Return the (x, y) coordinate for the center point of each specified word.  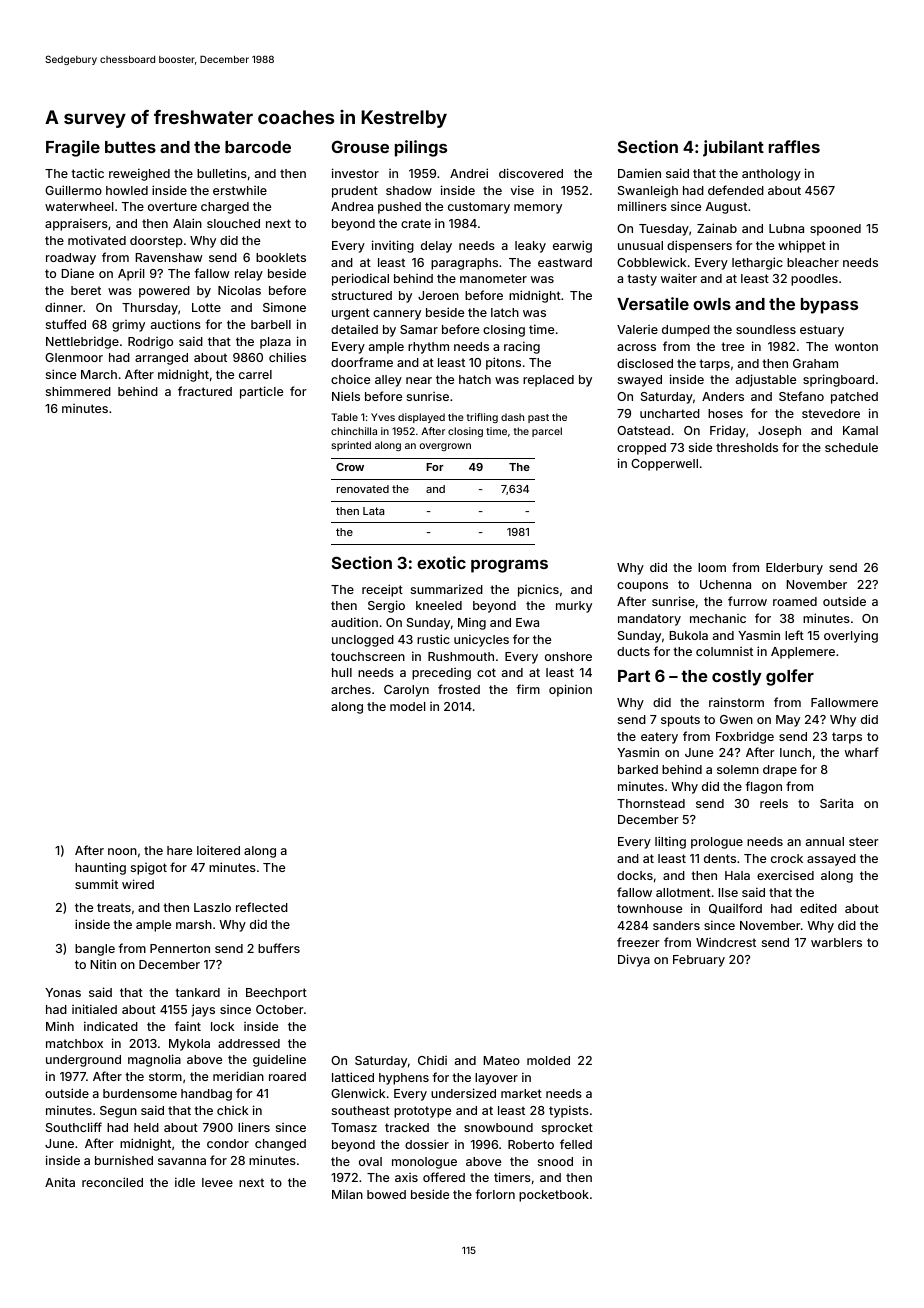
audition (354, 622)
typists (569, 1111)
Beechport (276, 994)
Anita (60, 1182)
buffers (279, 948)
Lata (373, 511)
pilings (421, 148)
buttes (130, 147)
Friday (728, 431)
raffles (794, 146)
